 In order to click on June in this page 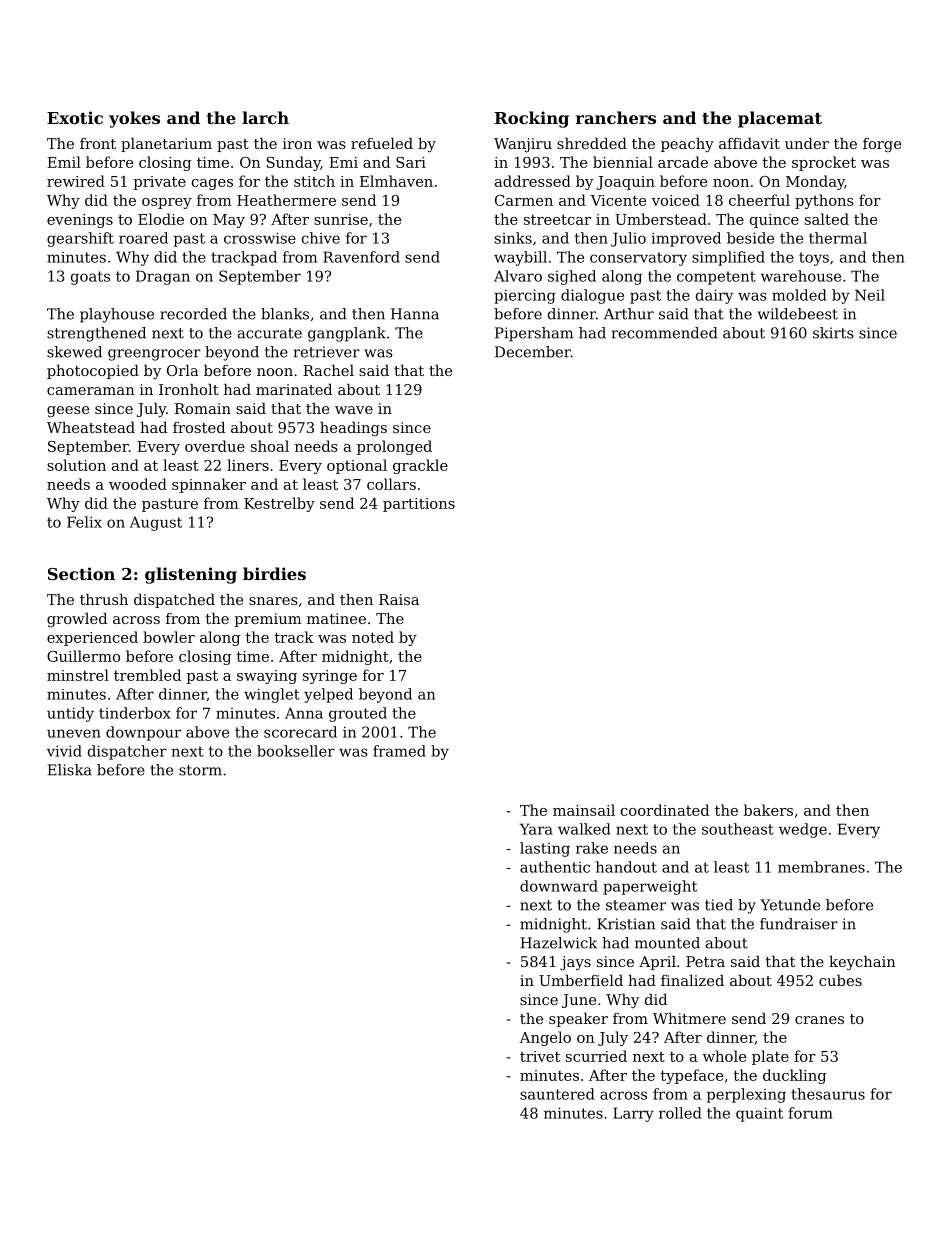, I will do `click(579, 1001)`.
